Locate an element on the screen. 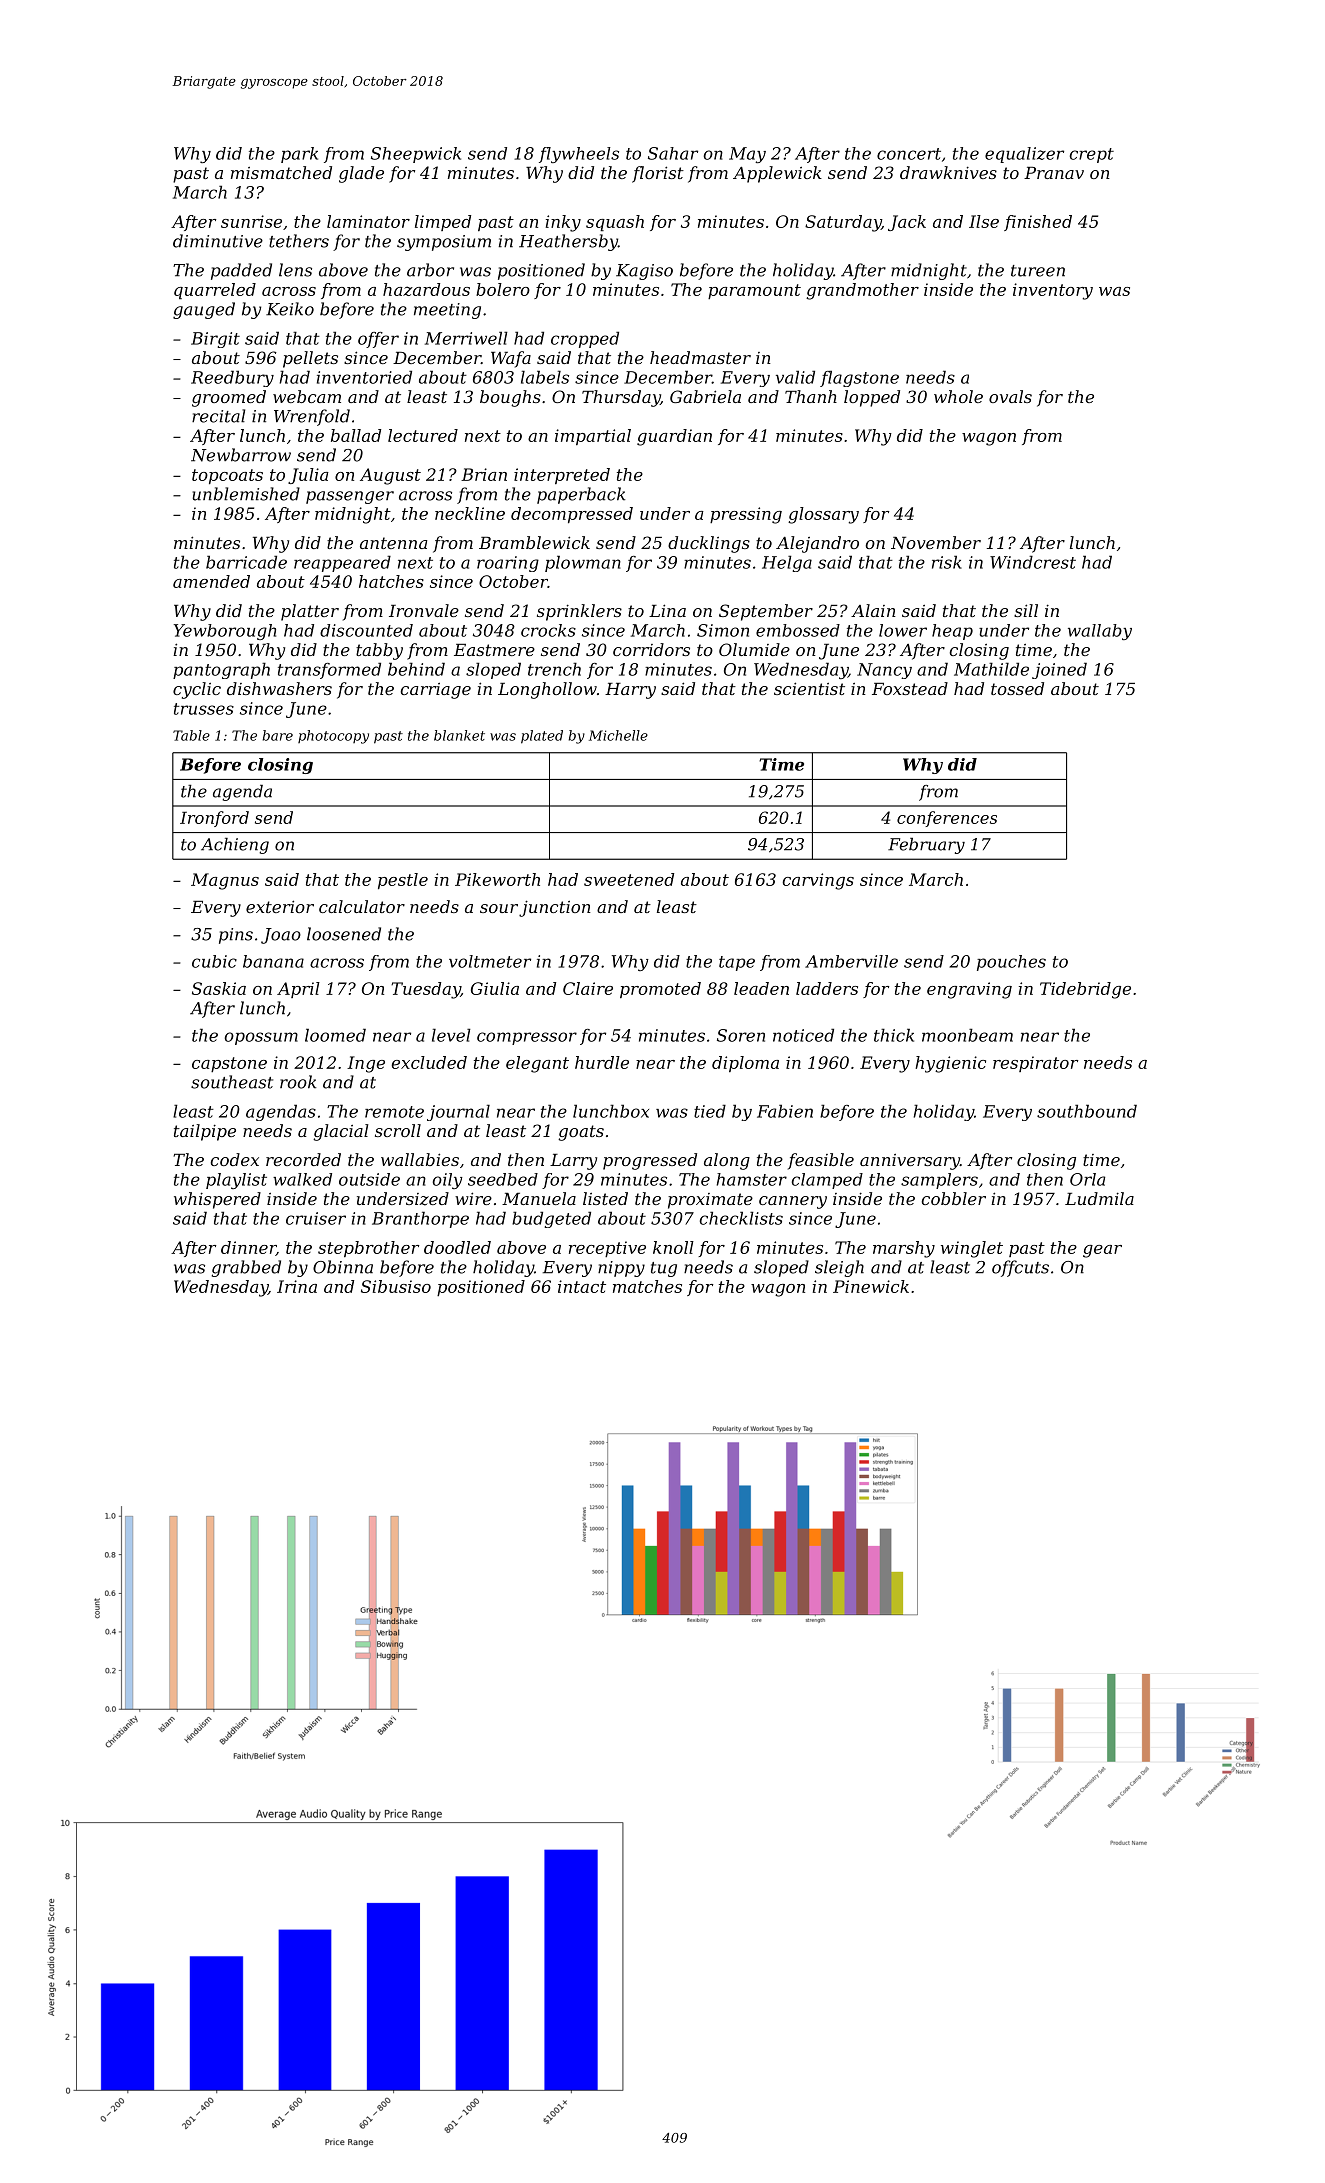 Image resolution: width=1325 pixels, height=2183 pixels. Table is located at coordinates (191, 735).
